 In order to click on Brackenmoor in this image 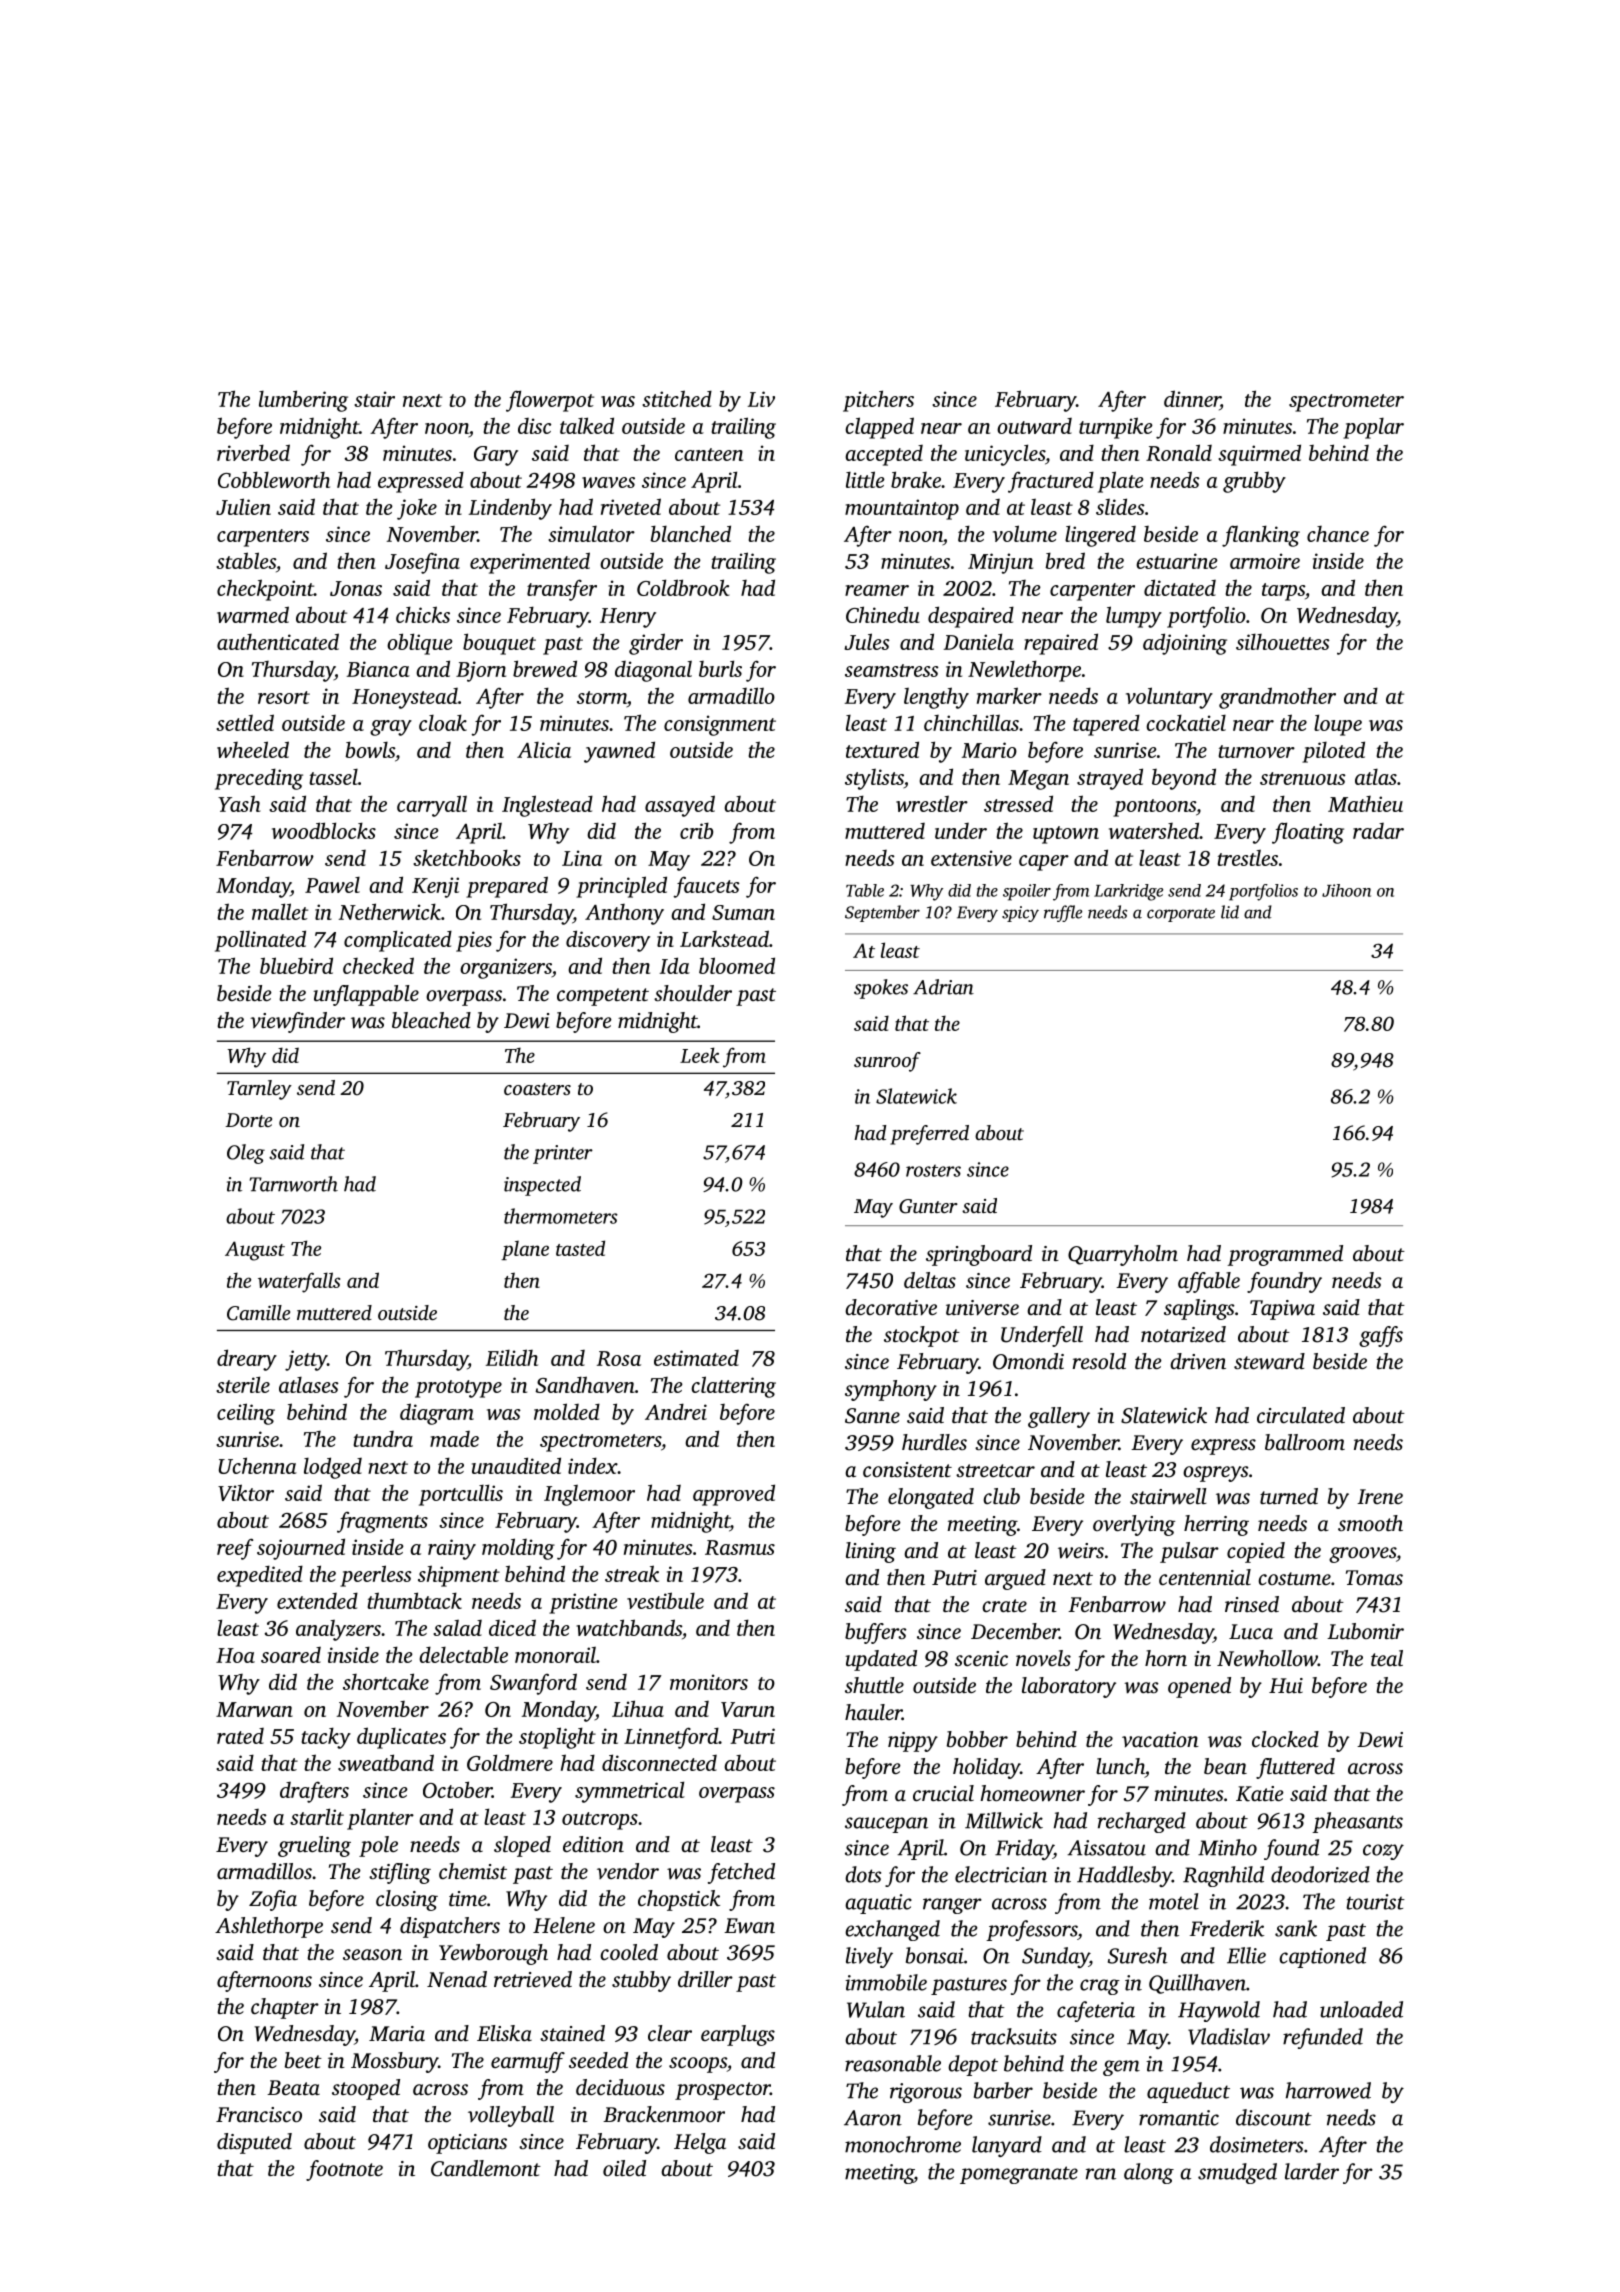, I will do `click(664, 2114)`.
